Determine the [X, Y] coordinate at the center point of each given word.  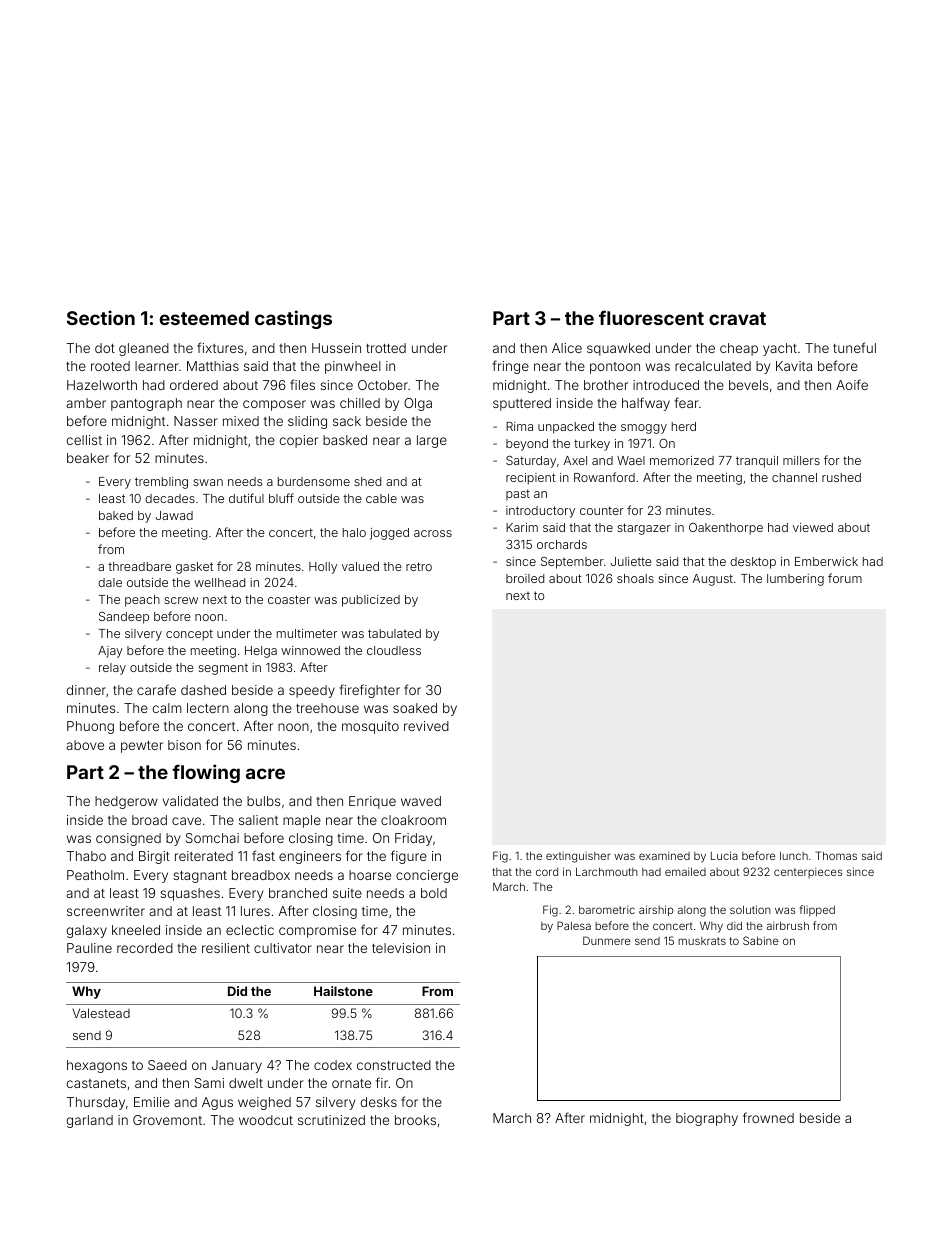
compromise [317, 931]
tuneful [854, 347]
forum [845, 578]
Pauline [89, 948]
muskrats [702, 941]
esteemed [204, 318]
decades [170, 498]
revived [426, 726]
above [85, 745]
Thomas [836, 855]
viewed [813, 527]
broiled [525, 578]
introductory [540, 512]
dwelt [246, 1083]
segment [223, 669]
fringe [510, 367]
